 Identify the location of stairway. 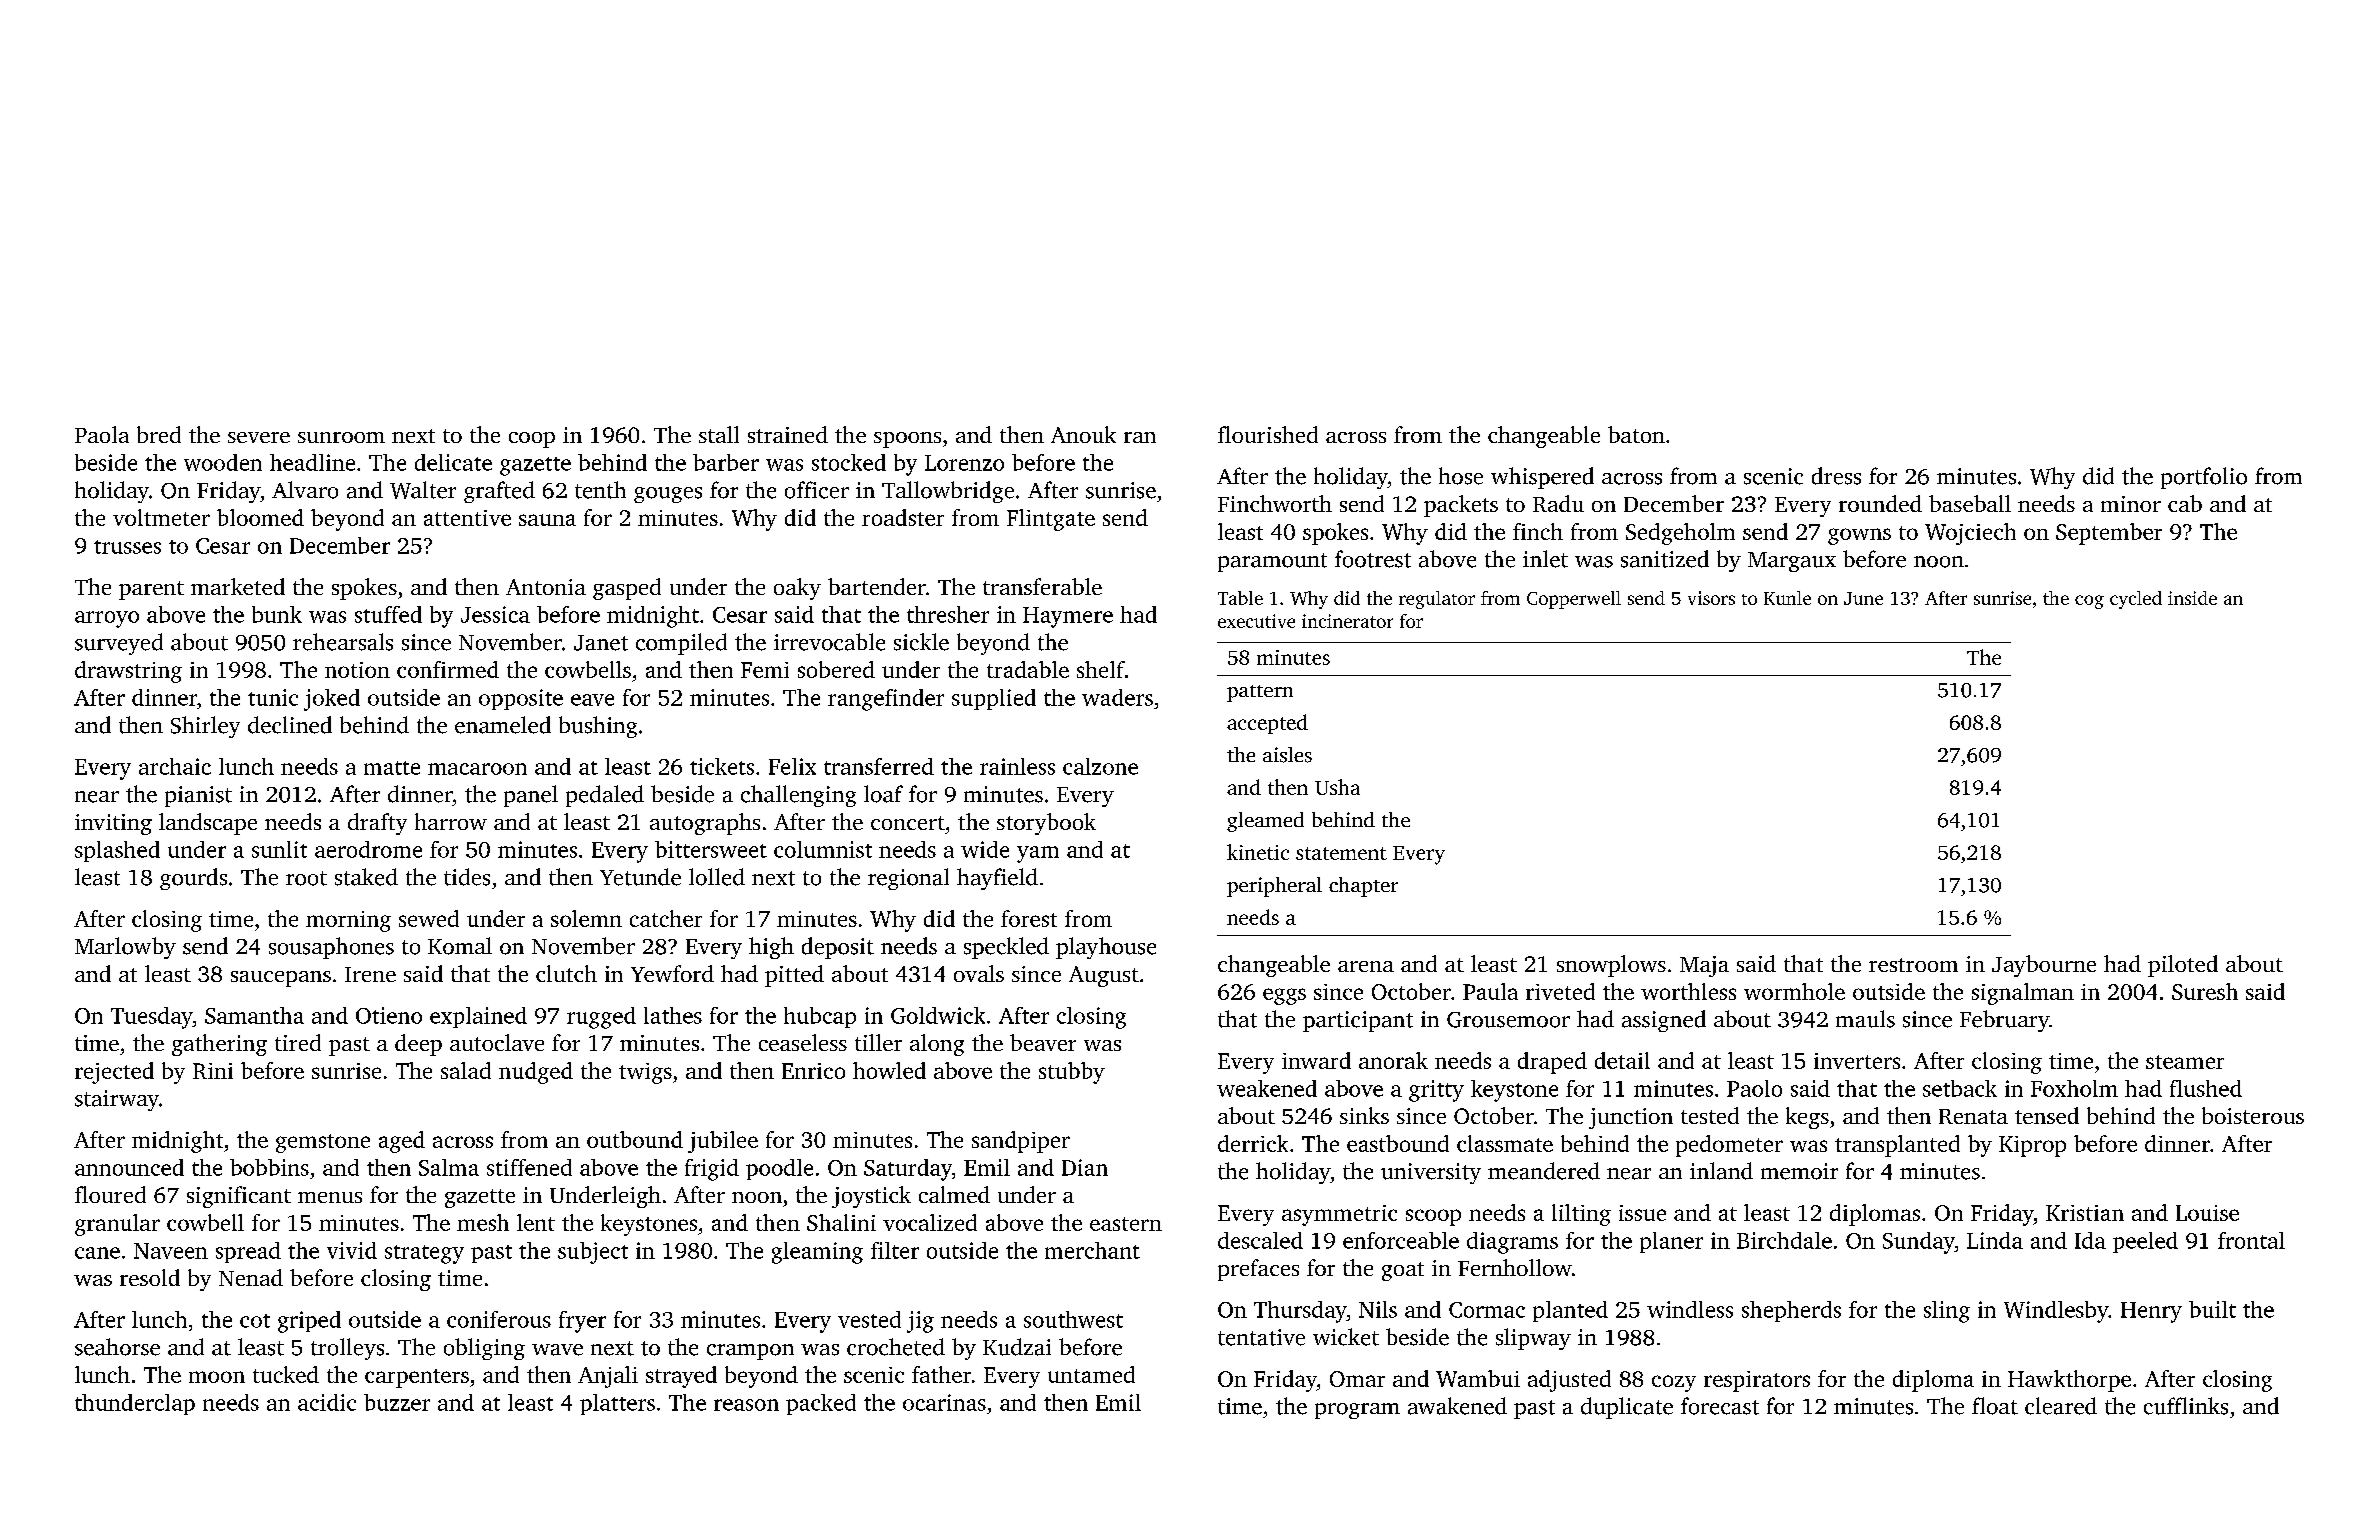
(117, 1100).
